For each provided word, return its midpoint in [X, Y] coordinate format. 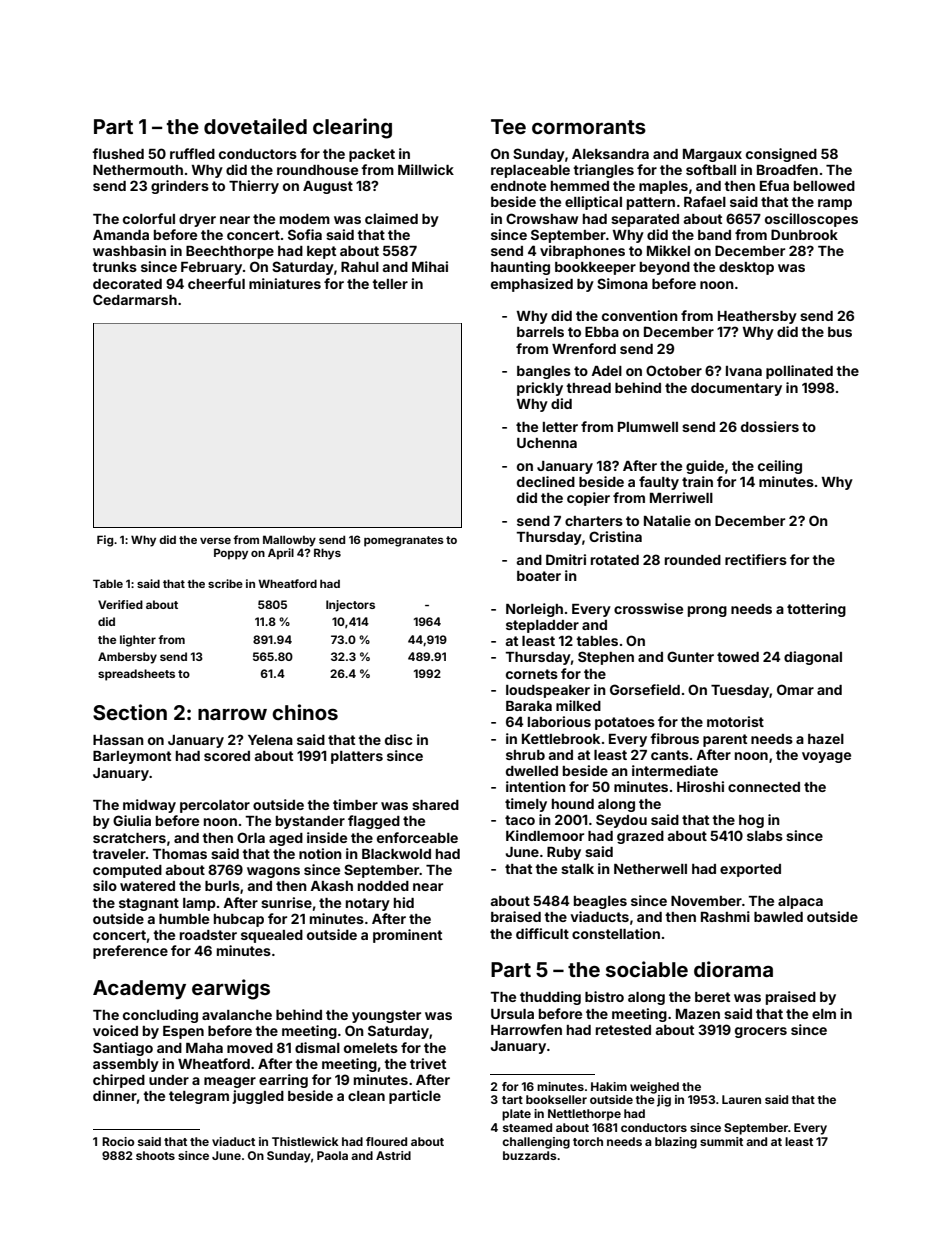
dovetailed [255, 126]
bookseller [556, 1099]
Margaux [712, 155]
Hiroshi [700, 786]
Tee [508, 126]
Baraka [529, 706]
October [674, 370]
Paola [332, 1155]
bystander [310, 822]
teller [390, 284]
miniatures [285, 283]
